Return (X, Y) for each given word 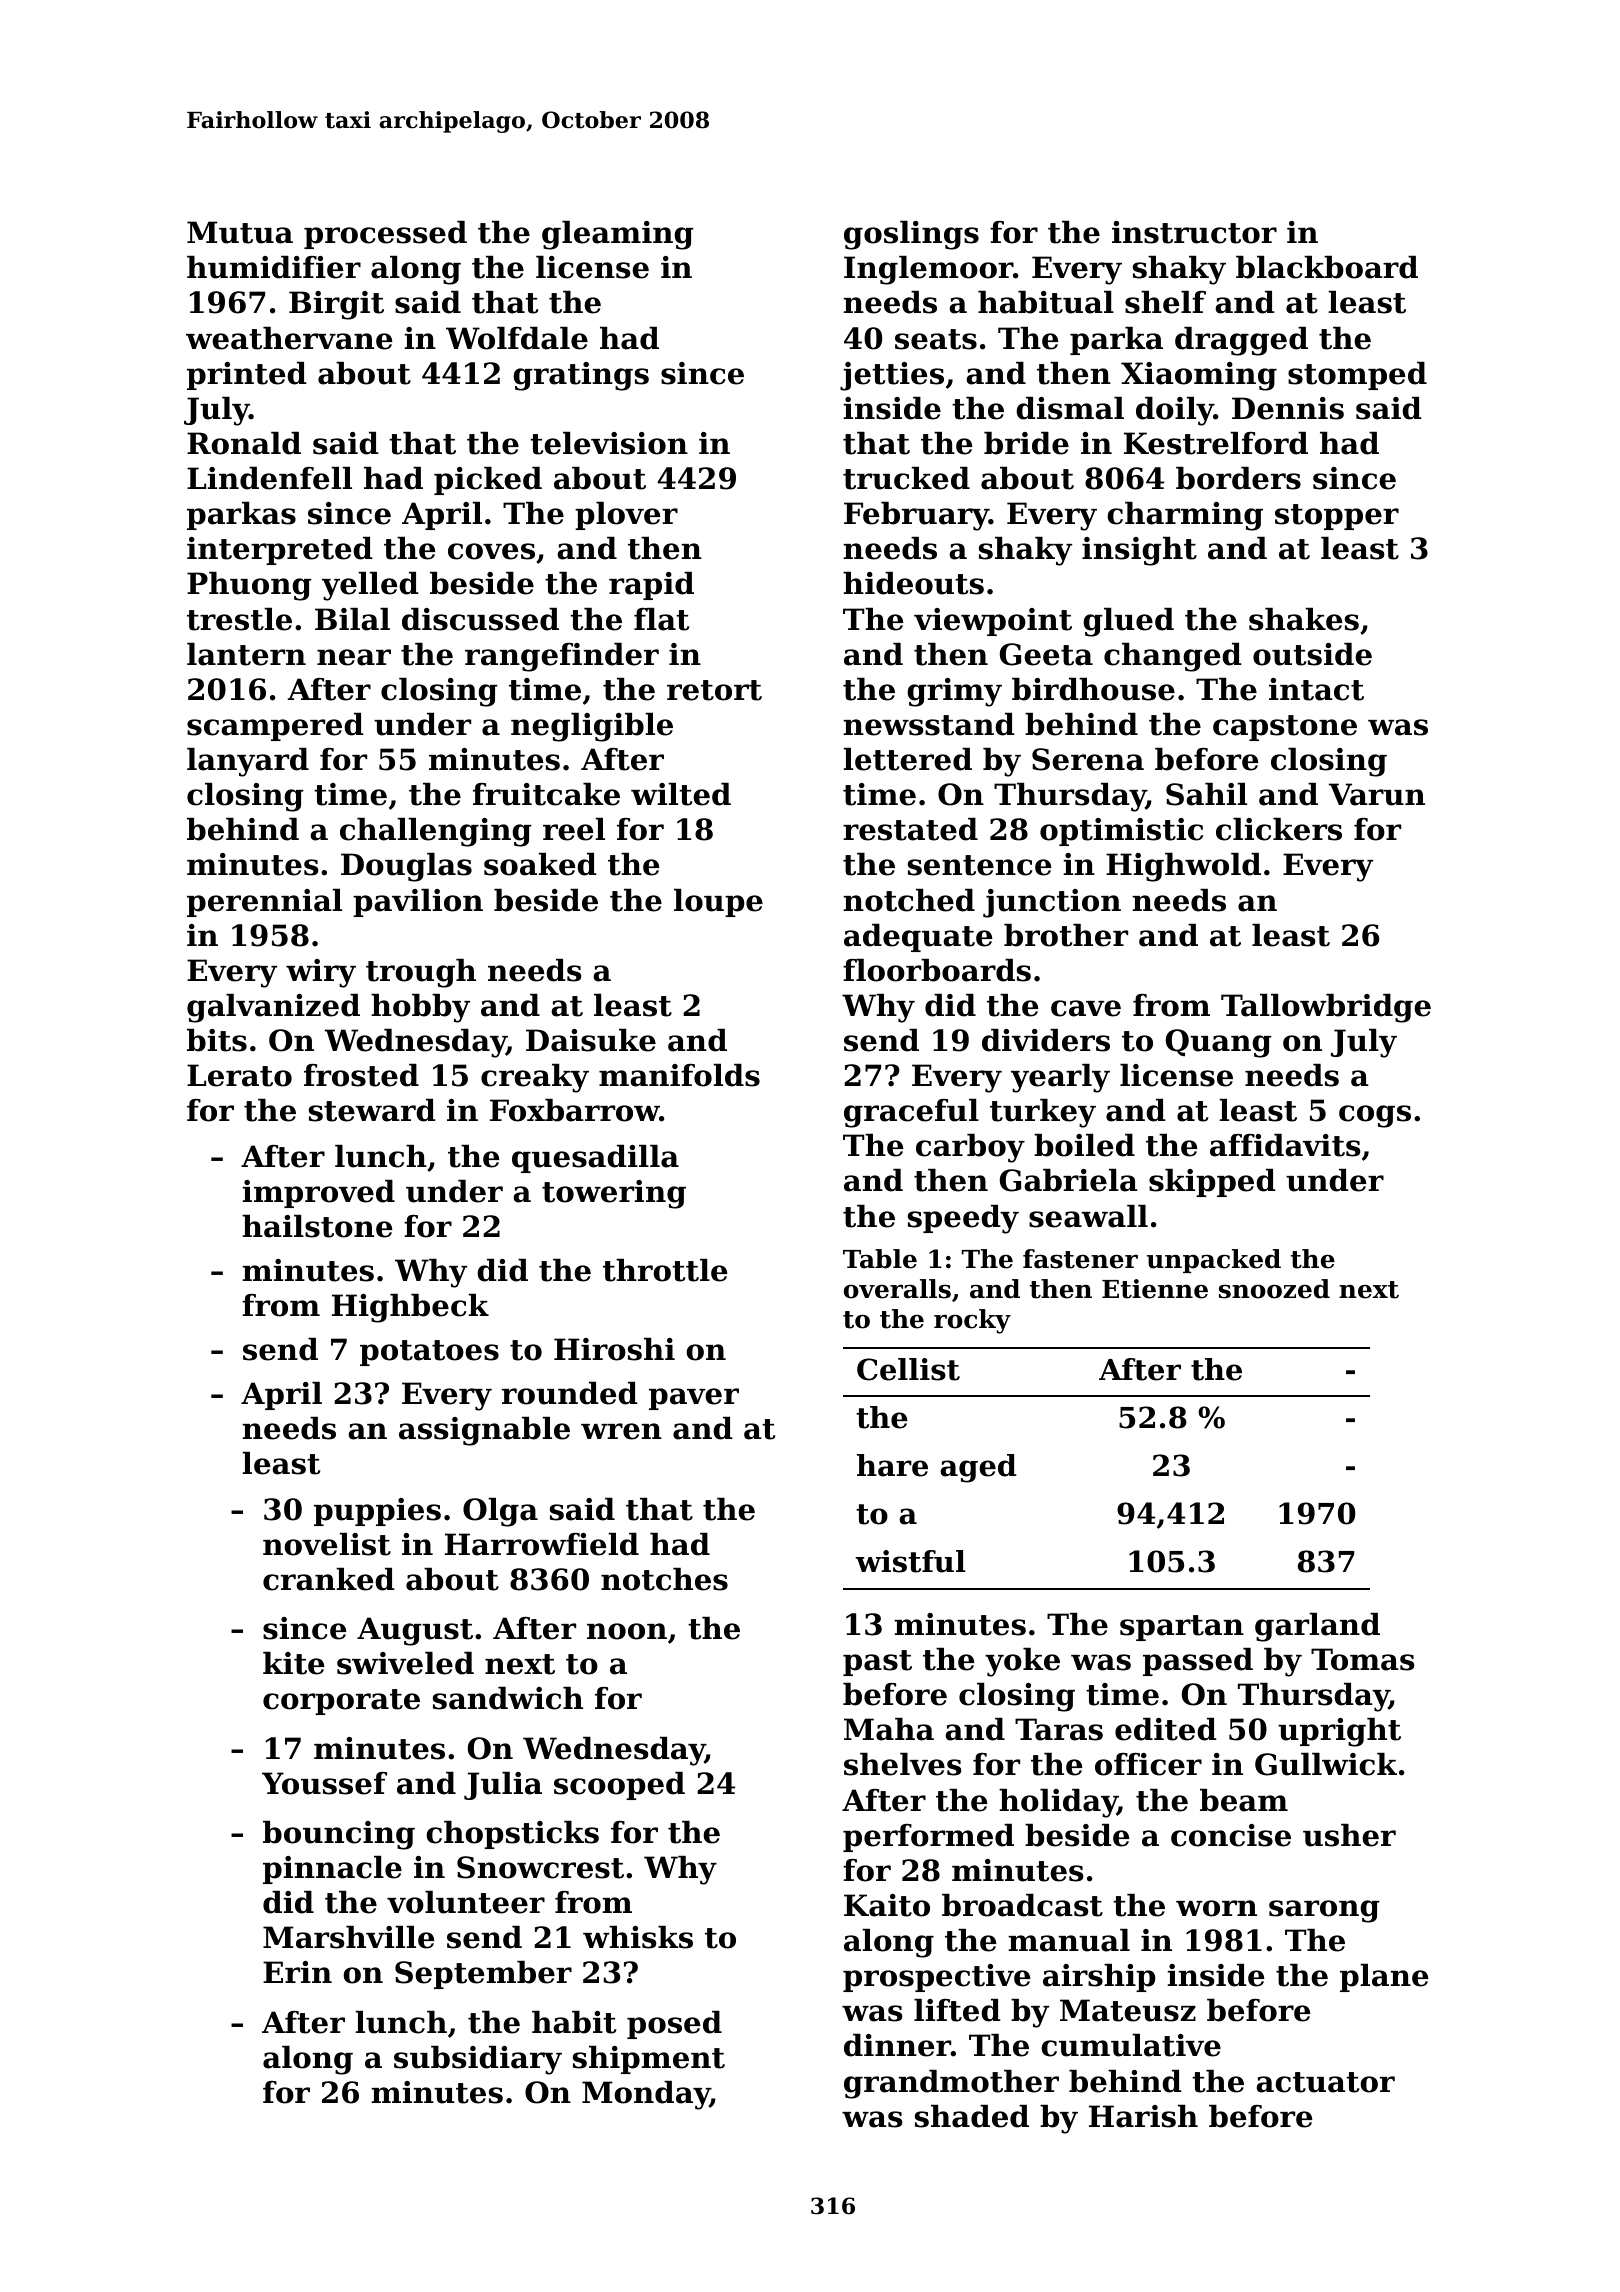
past (877, 1663)
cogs (1375, 1116)
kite (293, 1663)
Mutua (240, 232)
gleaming (618, 235)
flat (661, 619)
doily (1175, 411)
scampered (275, 727)
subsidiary (478, 2060)
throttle (665, 1270)
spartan (1182, 1628)
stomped (1357, 376)
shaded (972, 2116)
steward (372, 1110)
